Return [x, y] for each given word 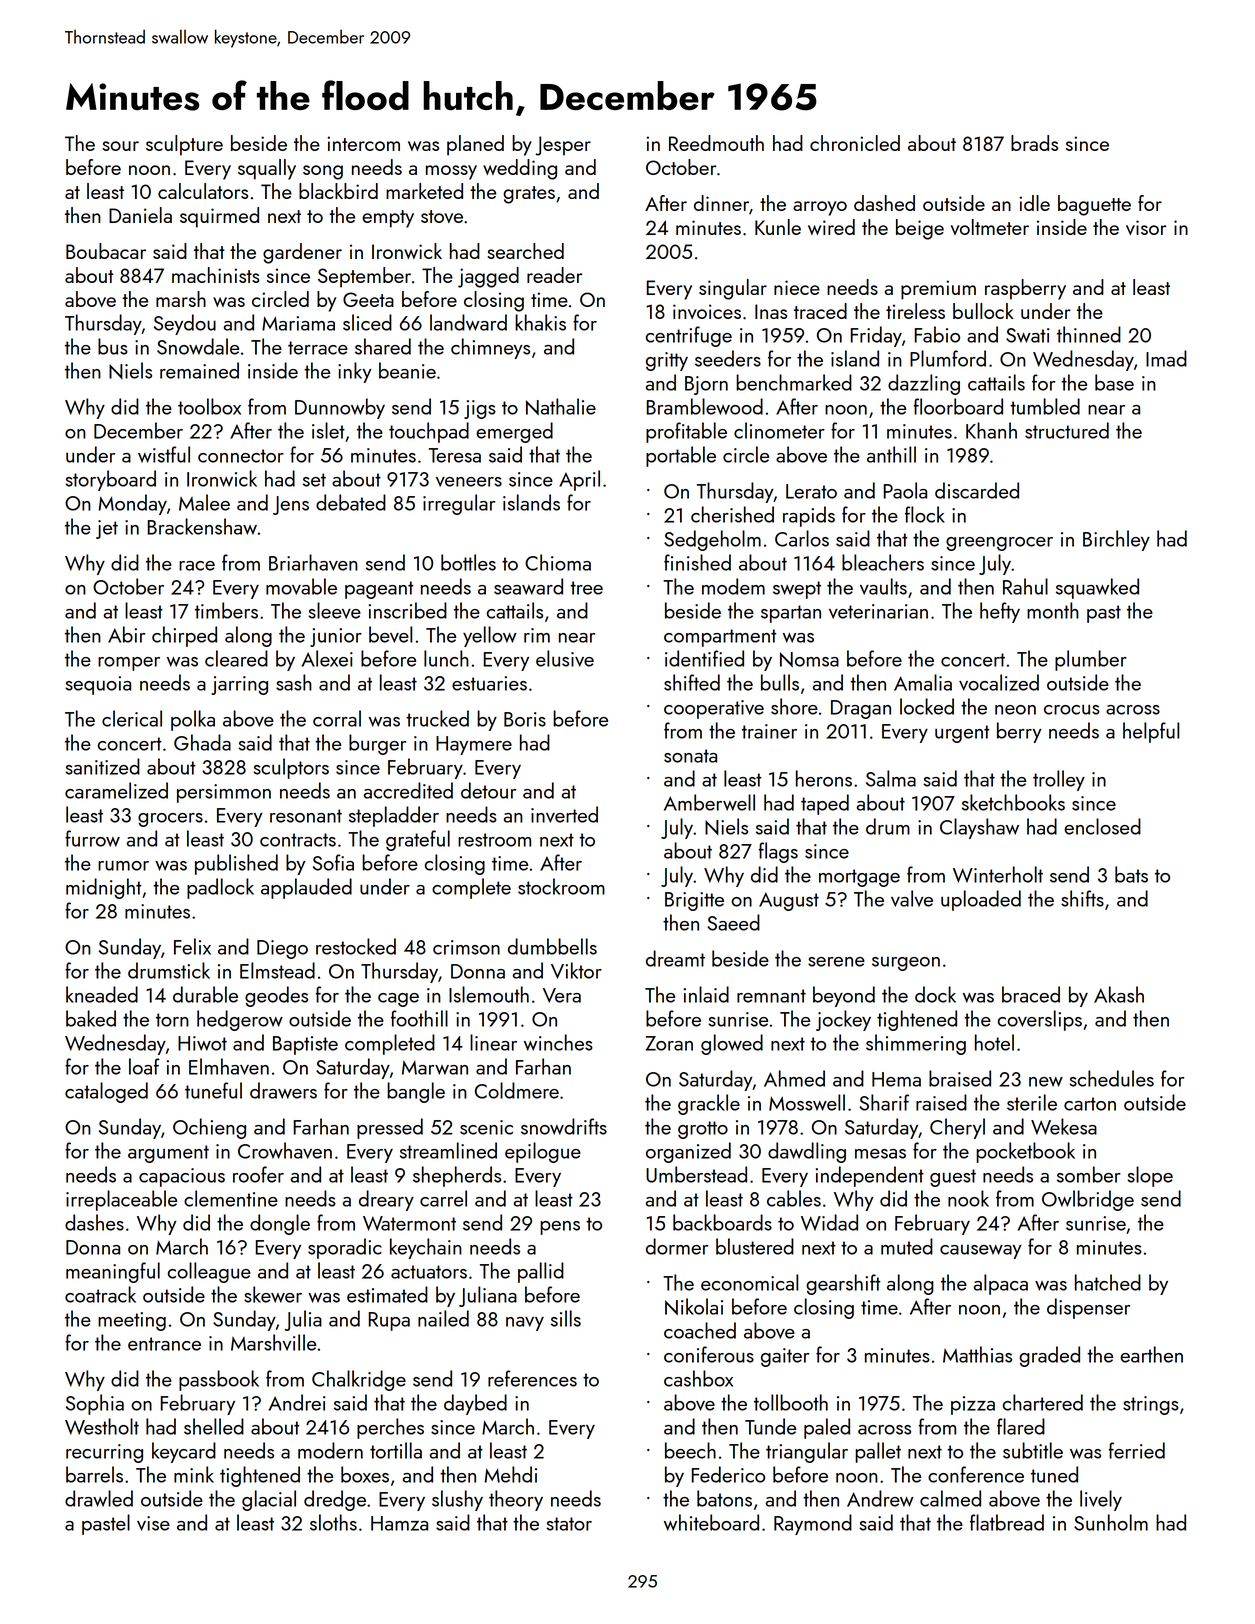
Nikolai [694, 1306]
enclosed [1102, 826]
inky [355, 372]
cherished [732, 514]
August [789, 901]
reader [554, 275]
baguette [1094, 205]
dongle [280, 1224]
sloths [333, 1522]
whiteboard [711, 1522]
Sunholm [1111, 1522]
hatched [1108, 1282]
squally [267, 169]
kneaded [102, 994]
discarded [977, 490]
